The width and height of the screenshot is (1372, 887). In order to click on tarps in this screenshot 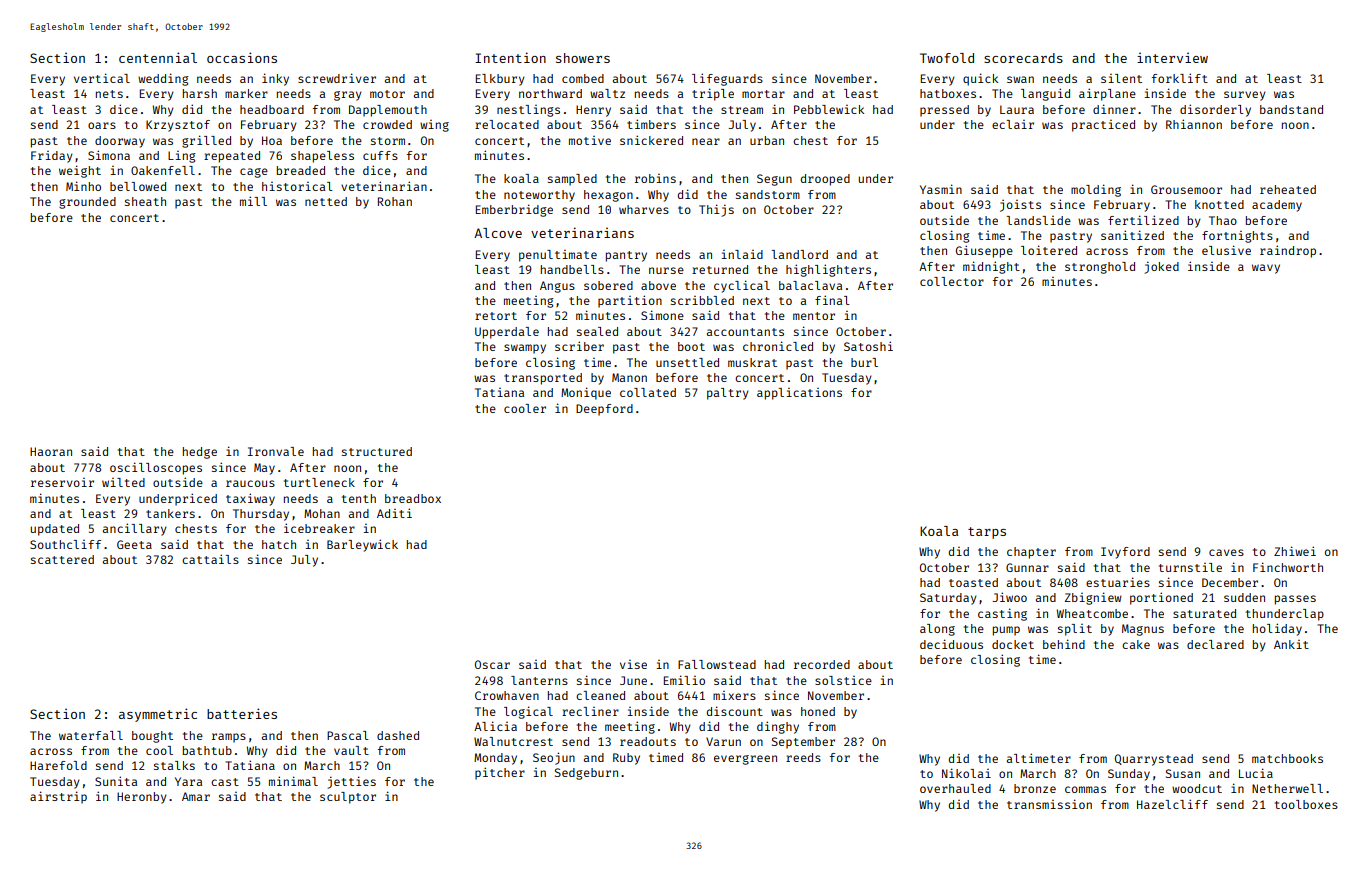, I will do `click(987, 533)`.
